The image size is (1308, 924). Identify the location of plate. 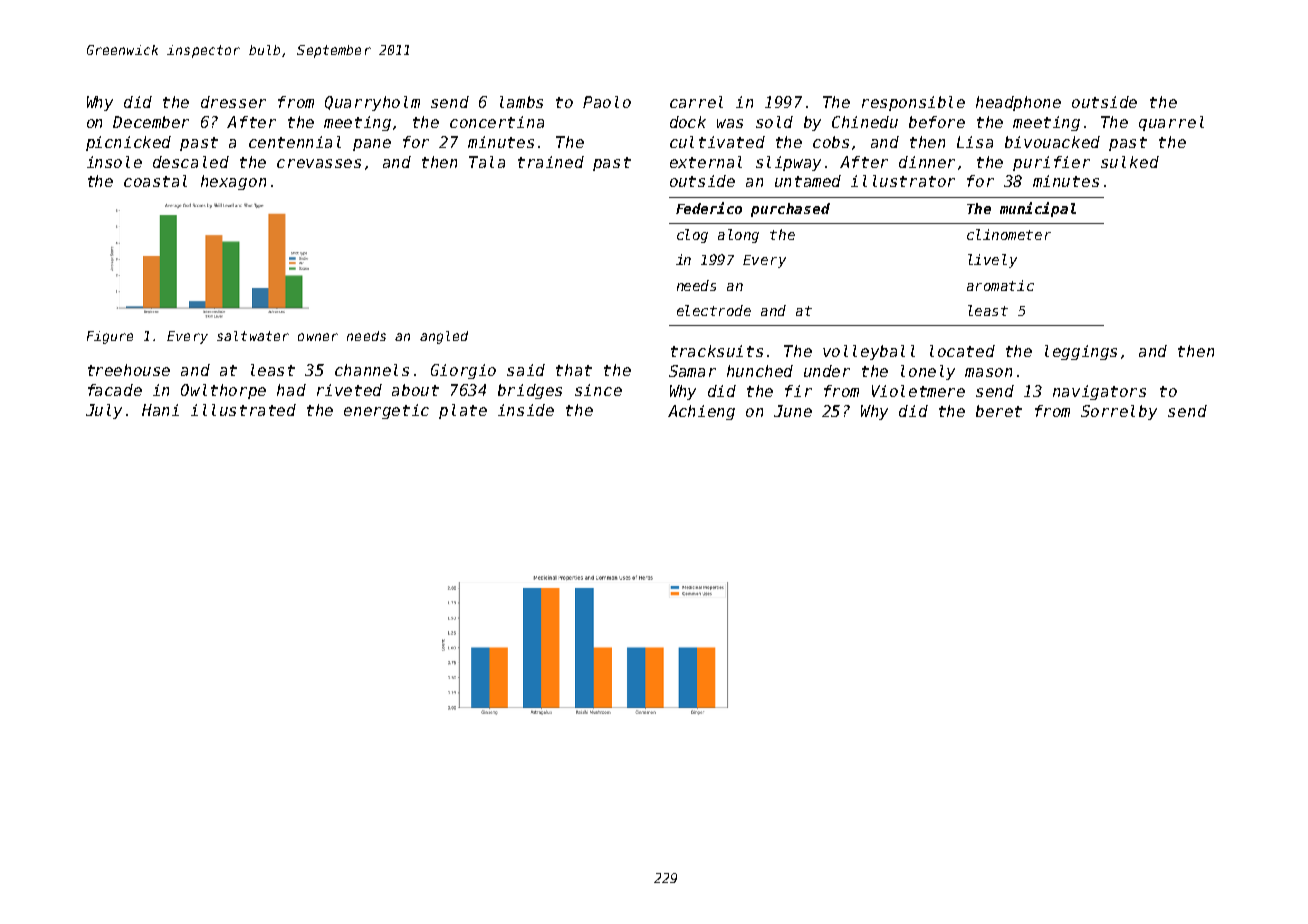
(463, 411).
